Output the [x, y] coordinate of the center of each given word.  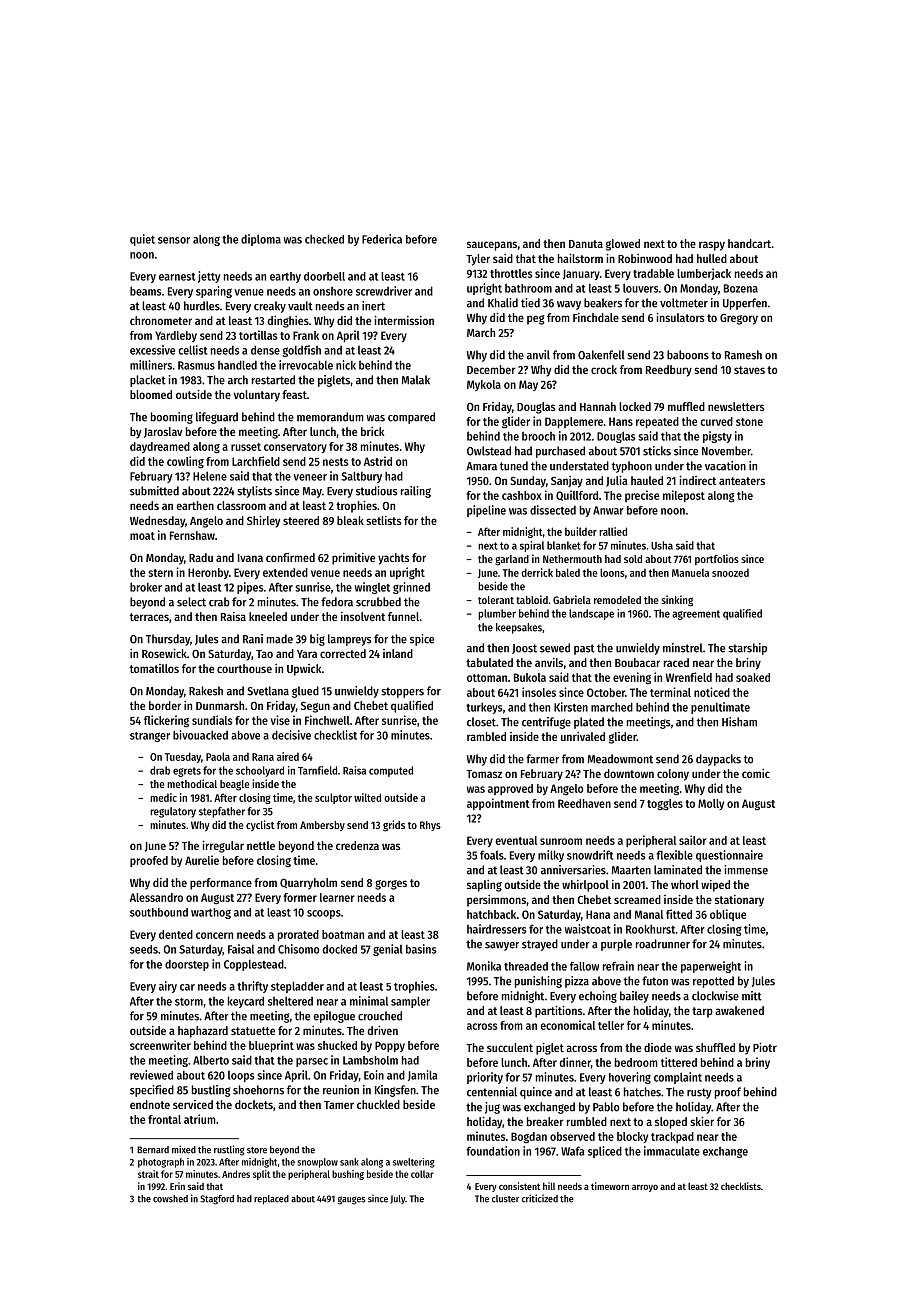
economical [567, 1025]
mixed [184, 1149]
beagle [234, 785]
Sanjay [567, 482]
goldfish [301, 351]
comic [756, 773]
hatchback [491, 914]
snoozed [730, 572]
